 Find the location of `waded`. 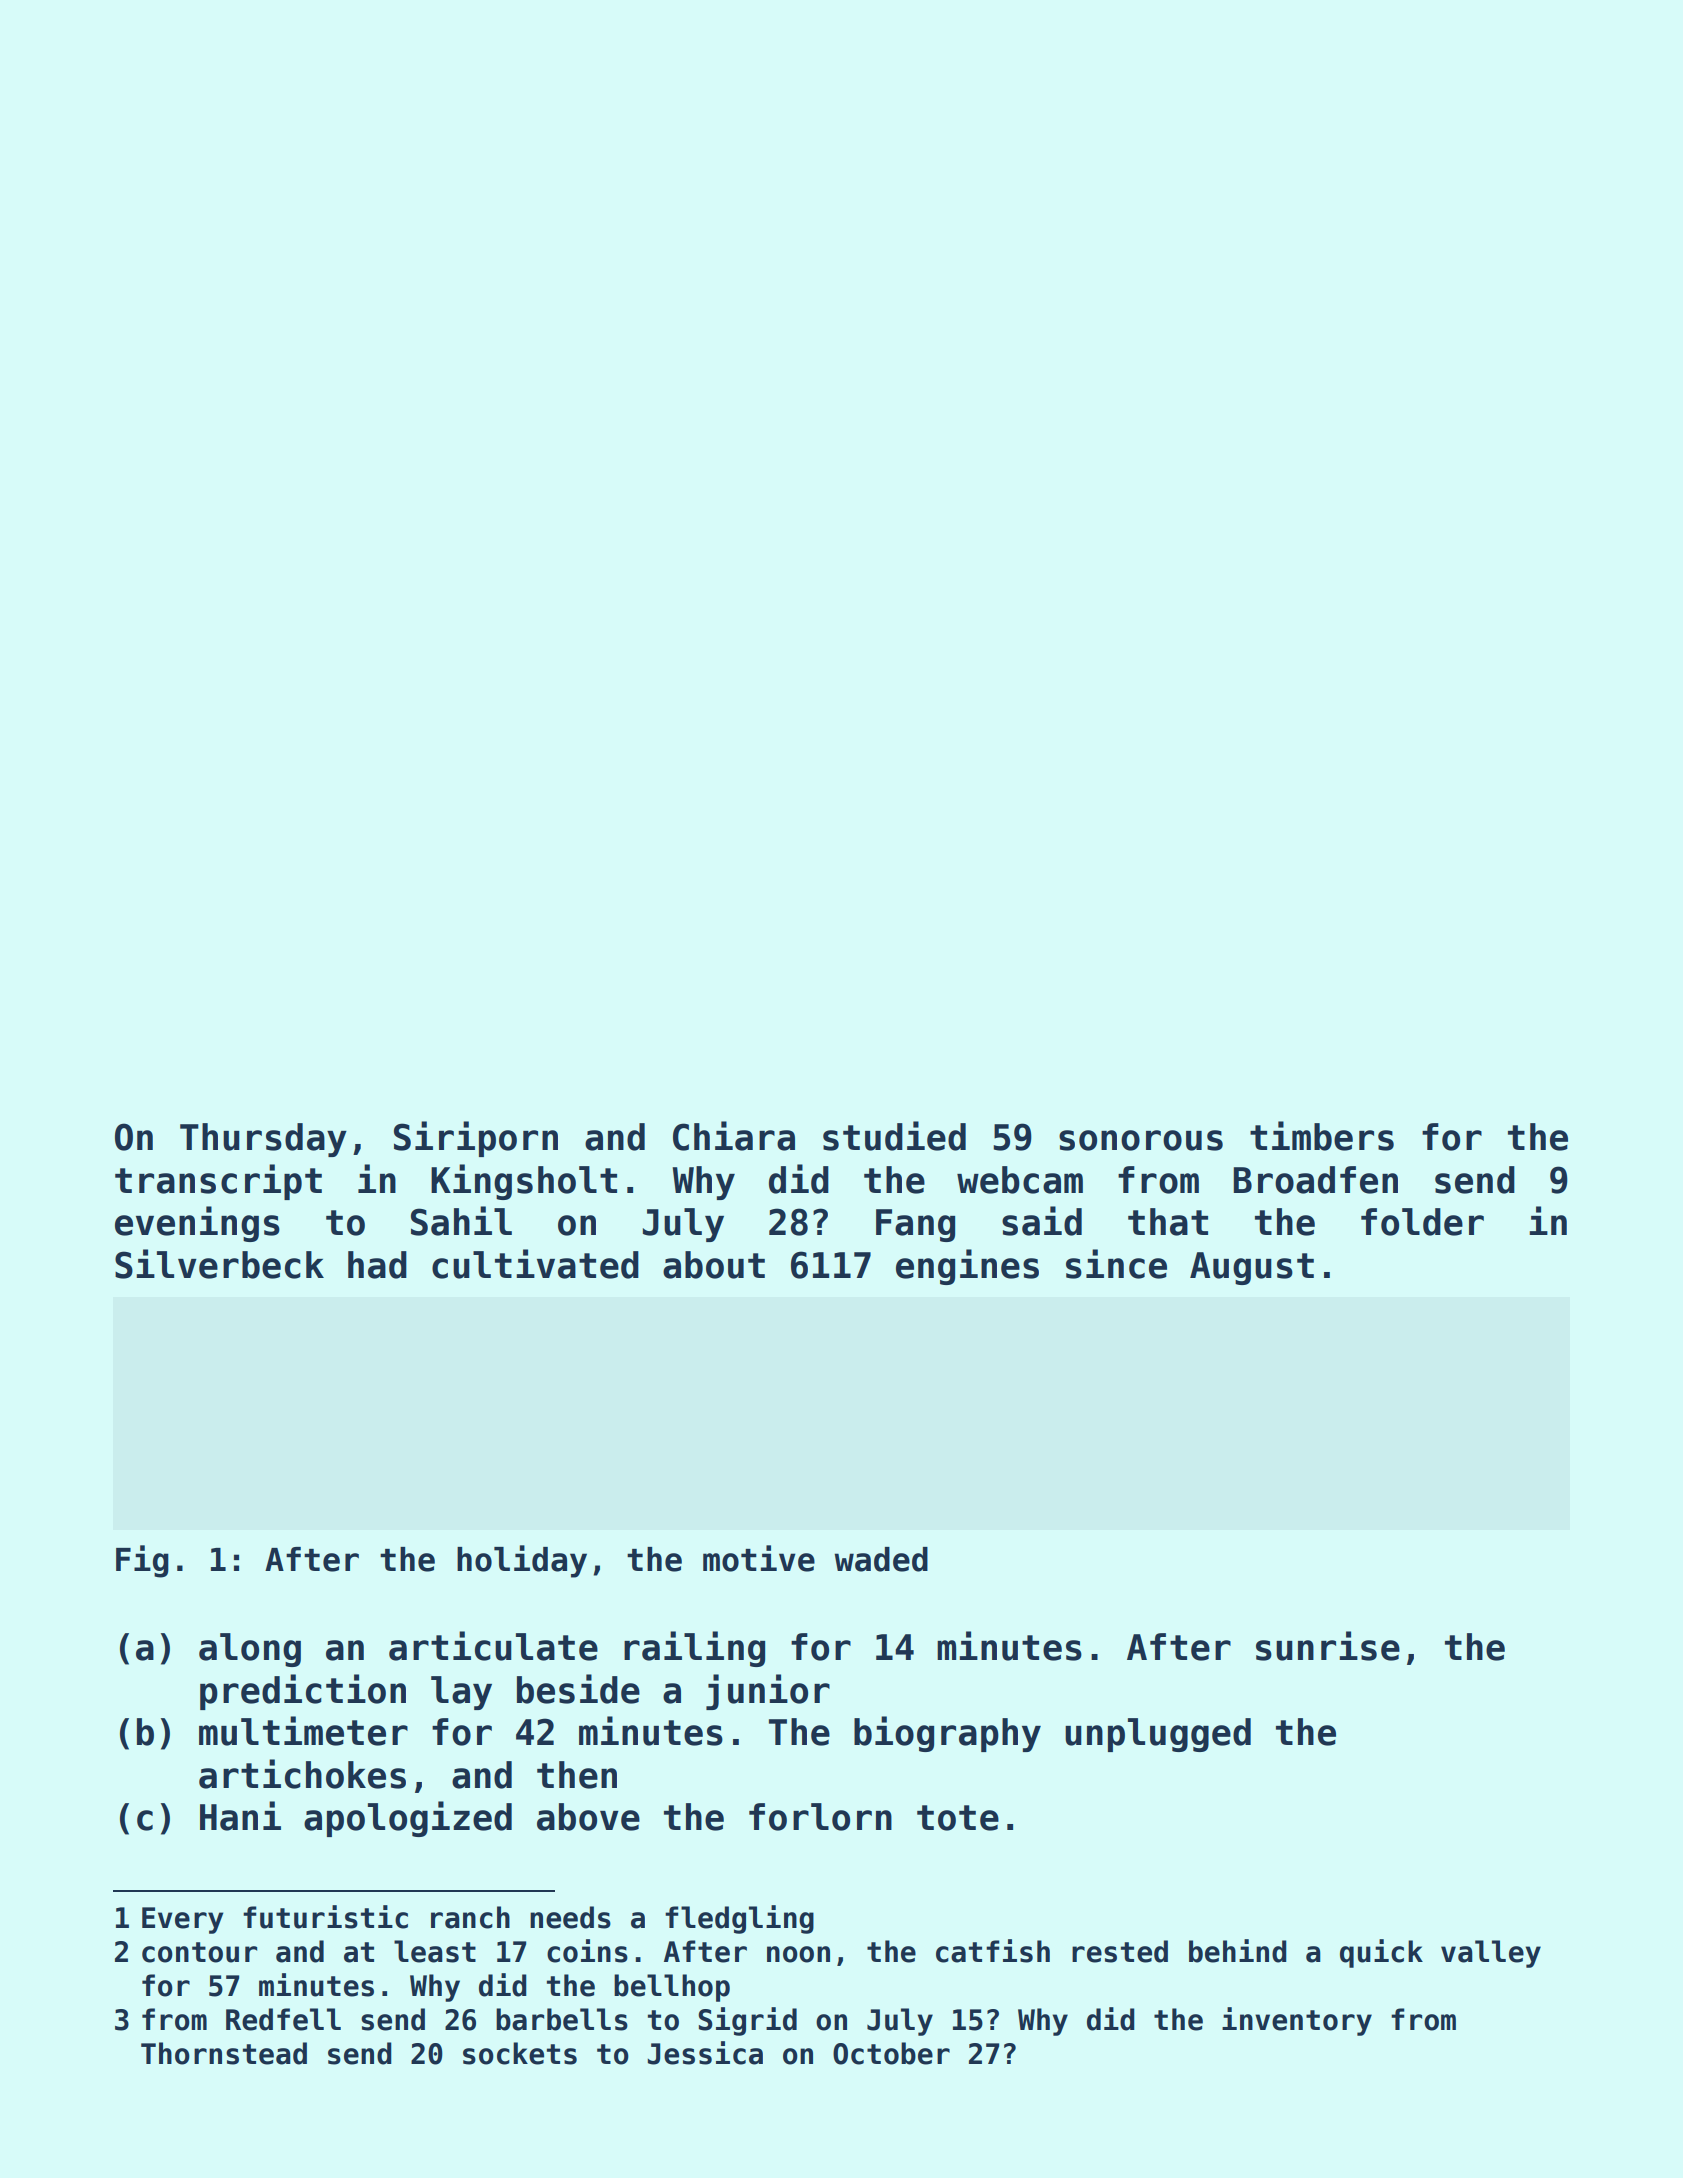

waded is located at coordinates (881, 1559).
